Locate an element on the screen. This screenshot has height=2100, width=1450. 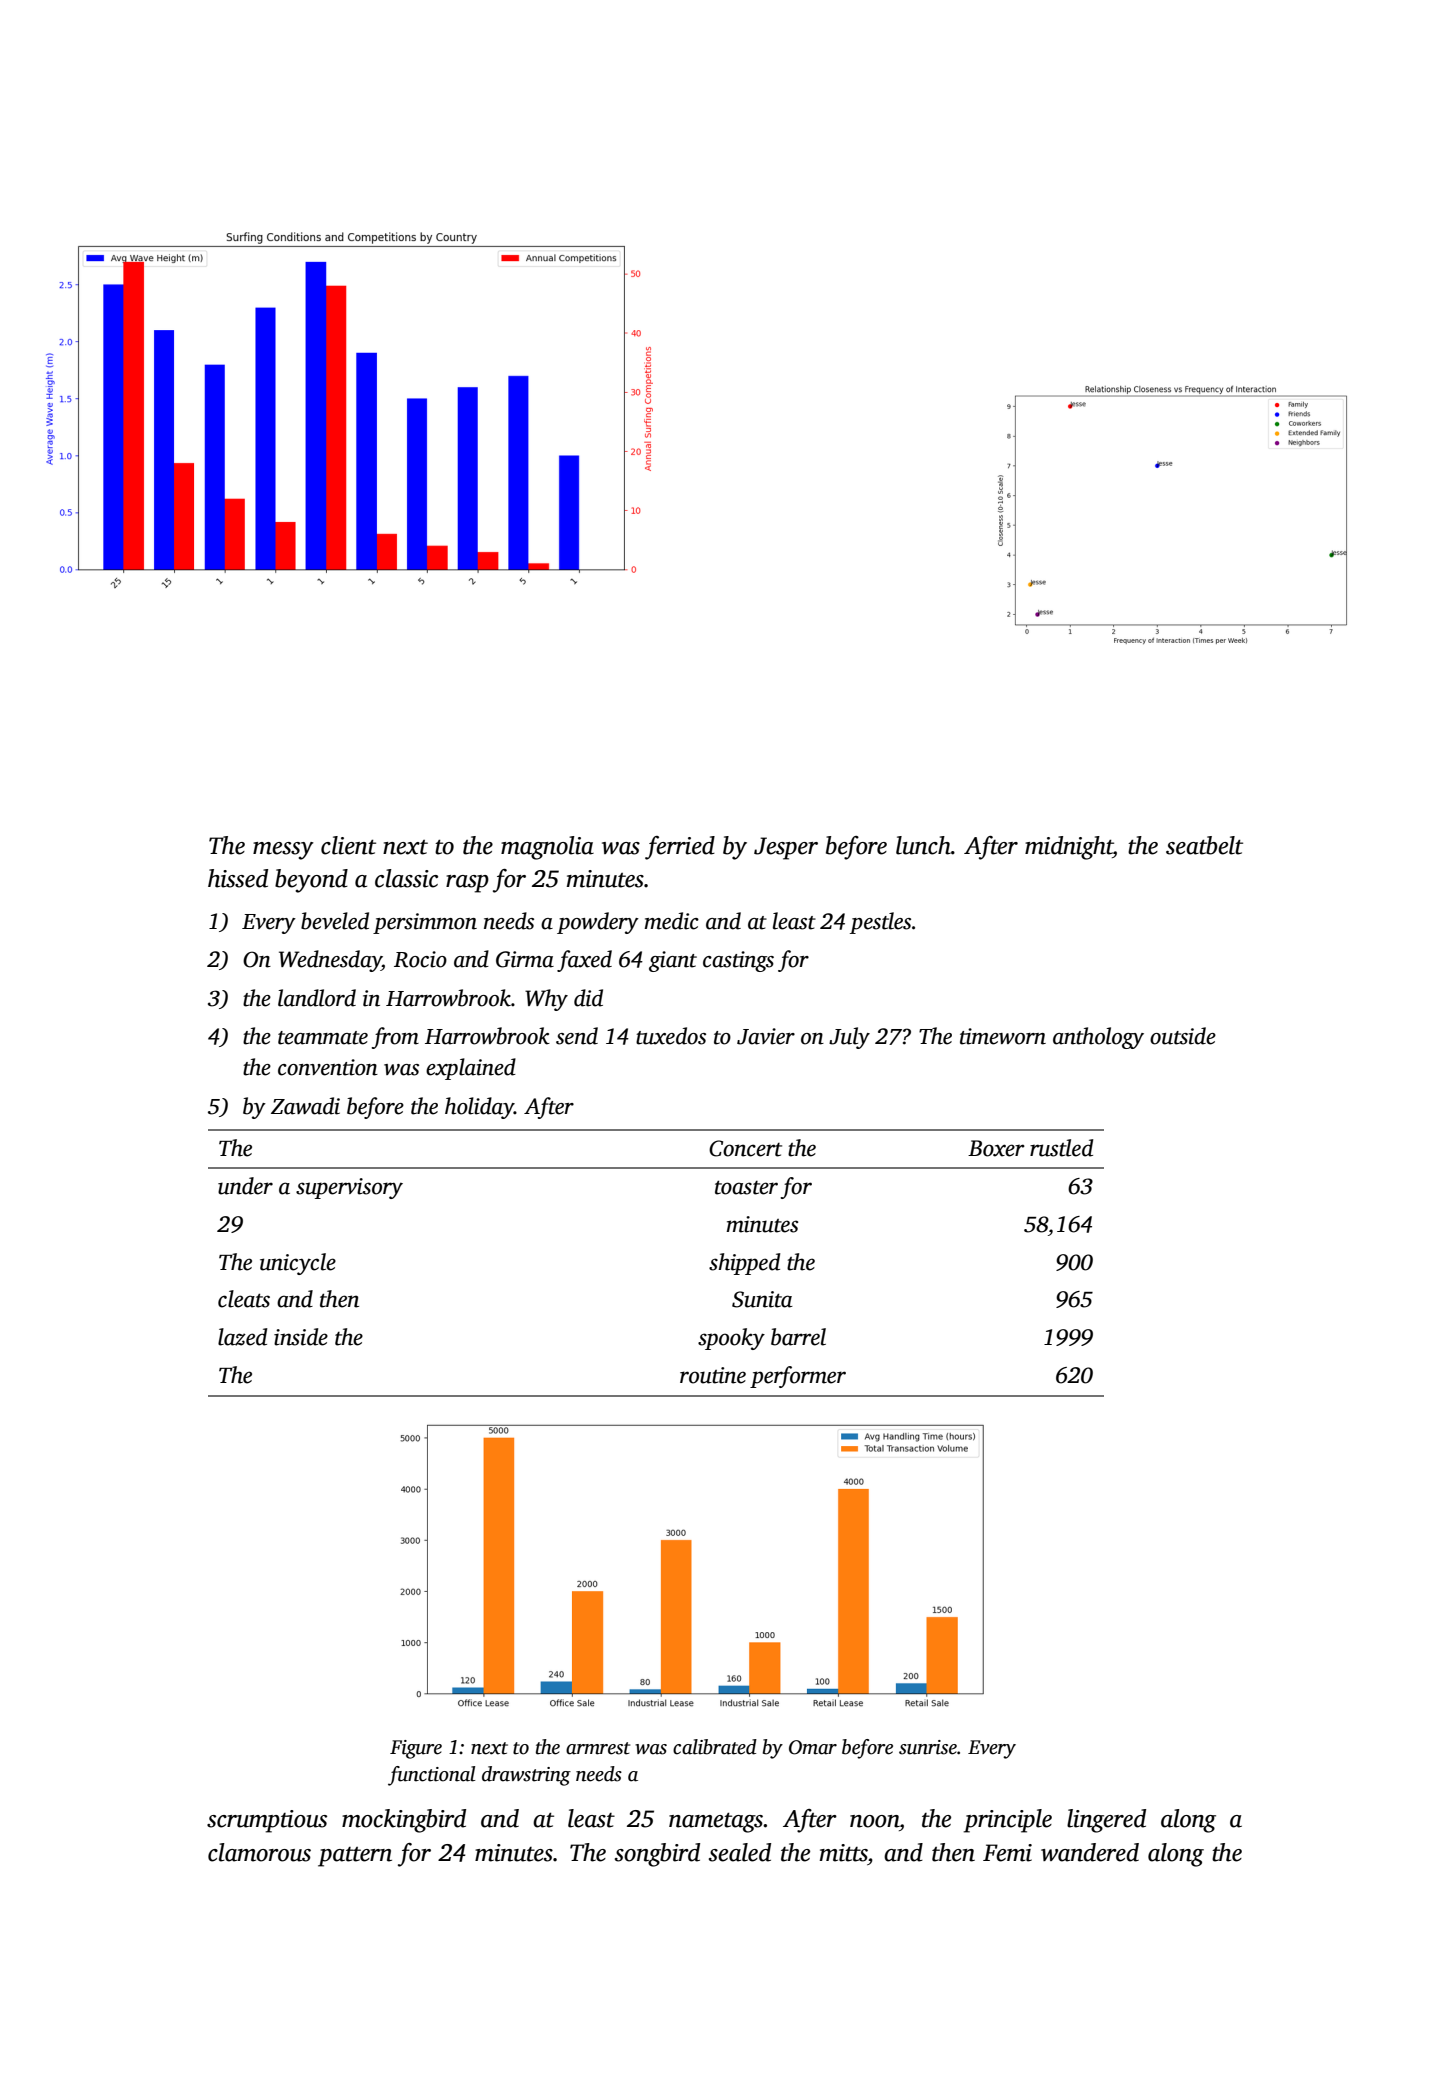
routine is located at coordinates (713, 1375).
